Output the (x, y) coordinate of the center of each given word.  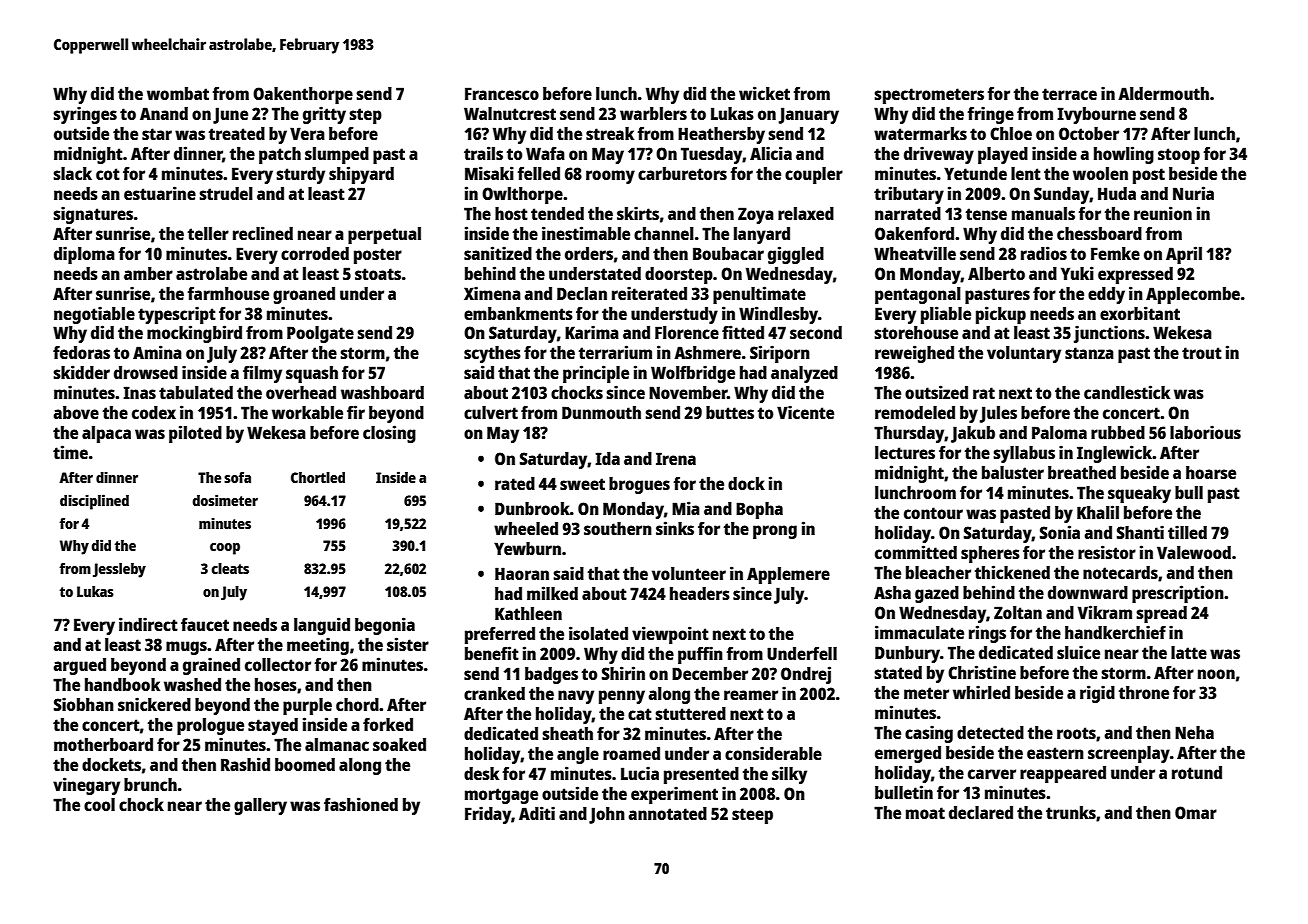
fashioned (361, 804)
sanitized (498, 253)
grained (211, 666)
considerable (773, 753)
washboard (382, 392)
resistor (1107, 552)
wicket (764, 93)
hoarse (1211, 472)
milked (552, 593)
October (1089, 133)
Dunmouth (601, 412)
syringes (85, 115)
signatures (93, 215)
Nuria (1193, 193)
